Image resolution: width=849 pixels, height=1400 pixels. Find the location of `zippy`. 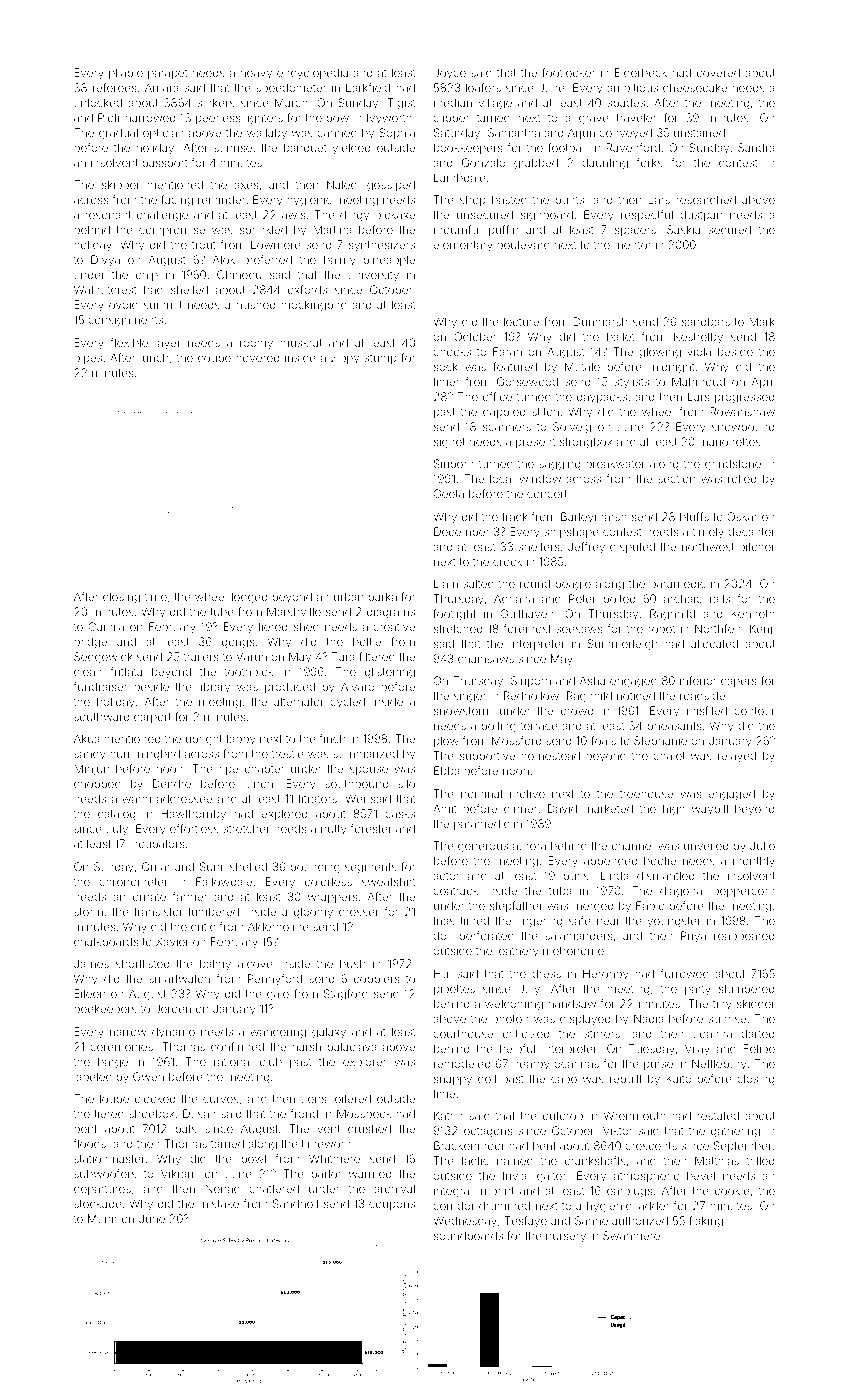

zippy is located at coordinates (345, 359).
